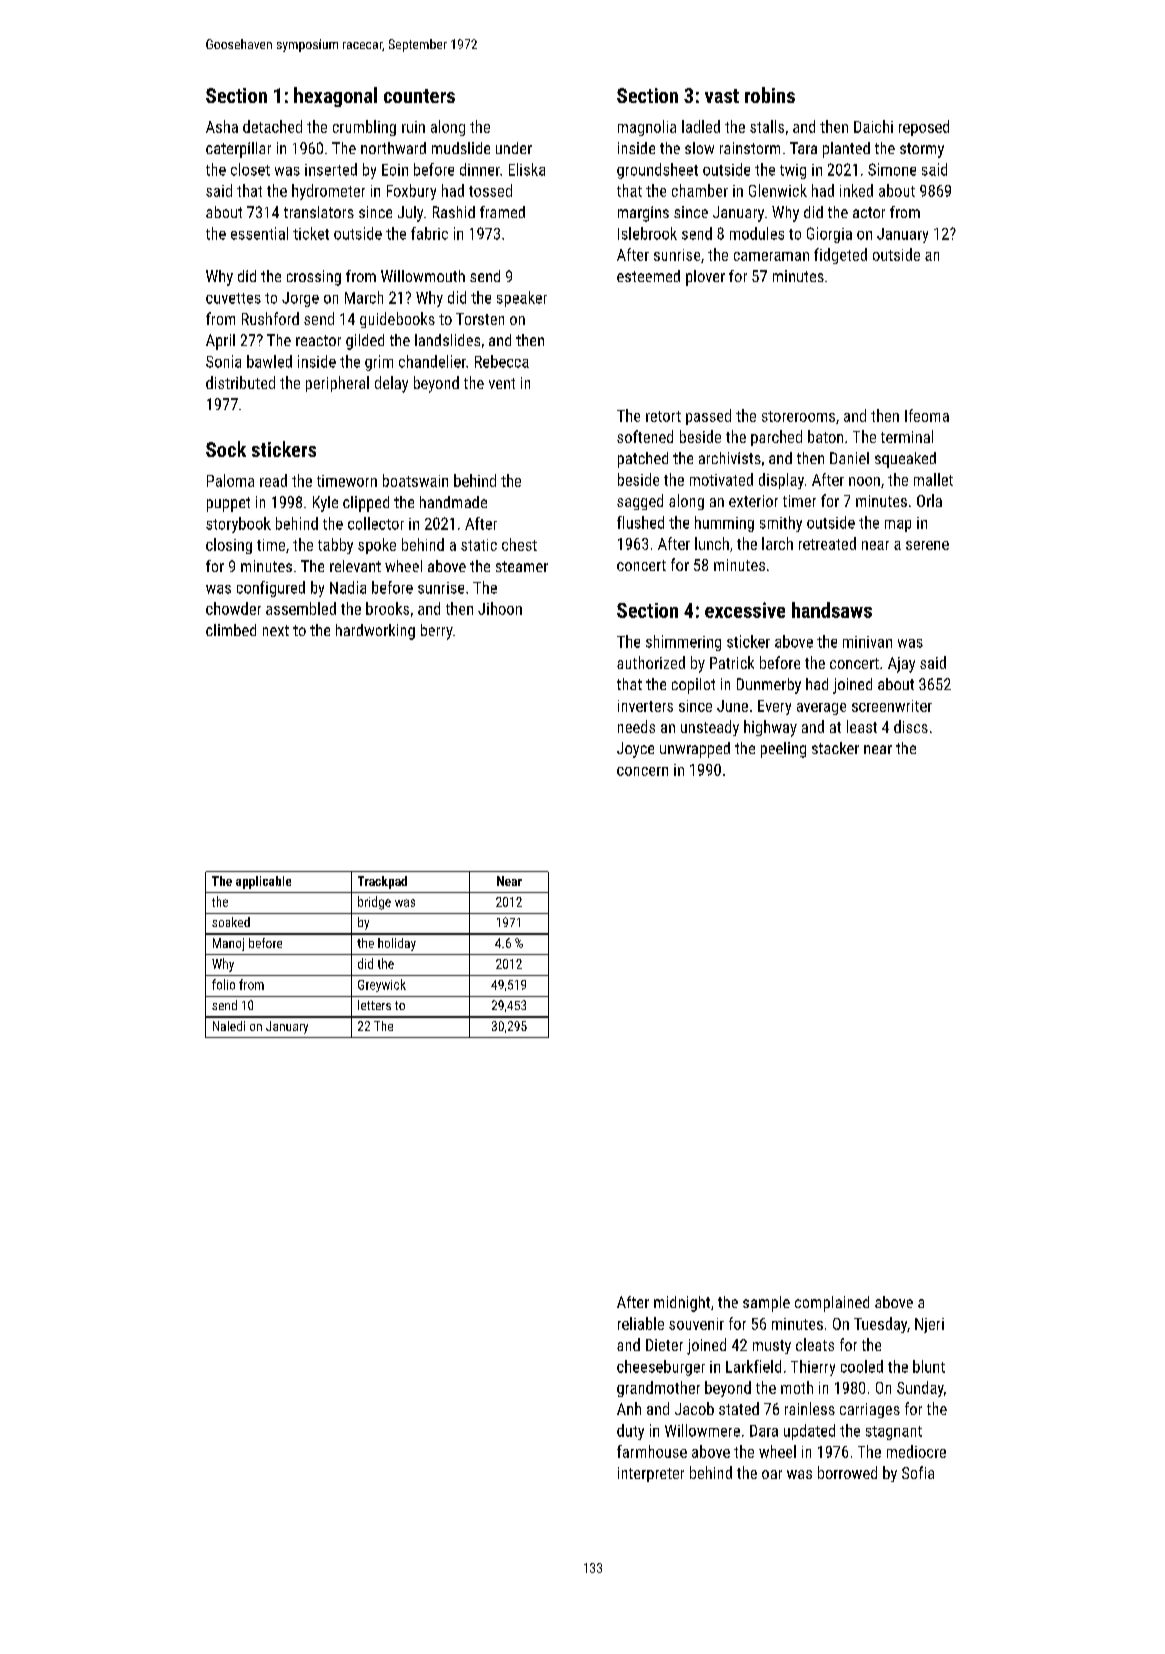 Image resolution: width=1165 pixels, height=1654 pixels. Describe the element at coordinates (929, 1325) in the screenshot. I see `Njeri` at that location.
